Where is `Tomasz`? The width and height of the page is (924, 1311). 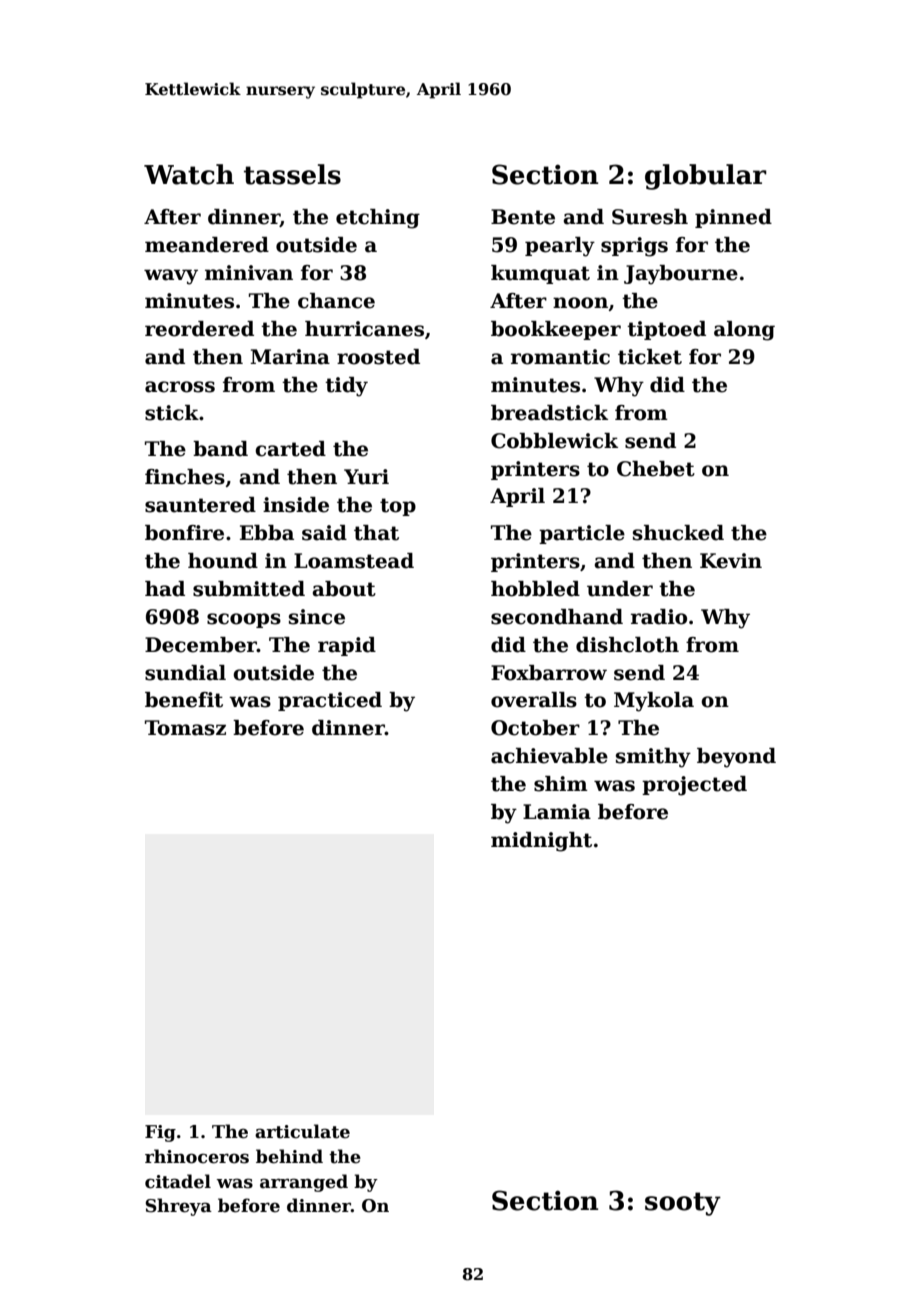
Tomasz is located at coordinates (185, 728).
